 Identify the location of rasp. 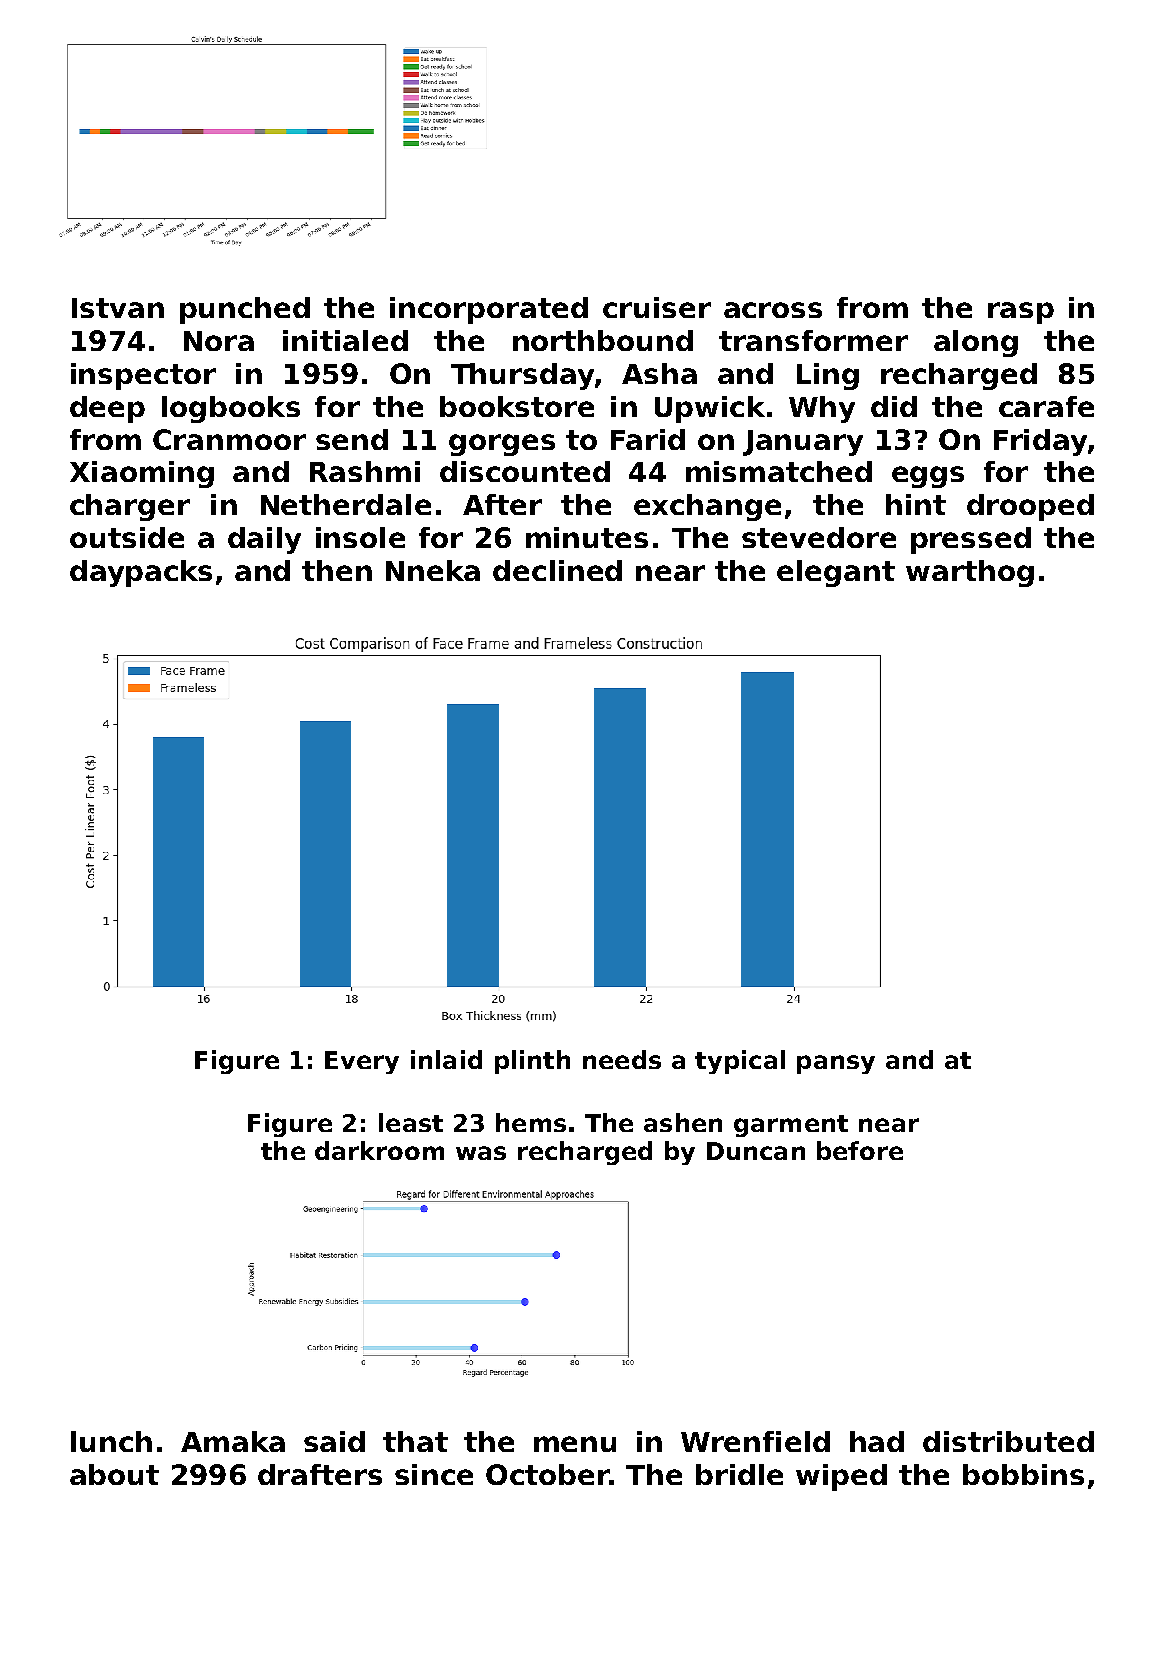
(1021, 313).
